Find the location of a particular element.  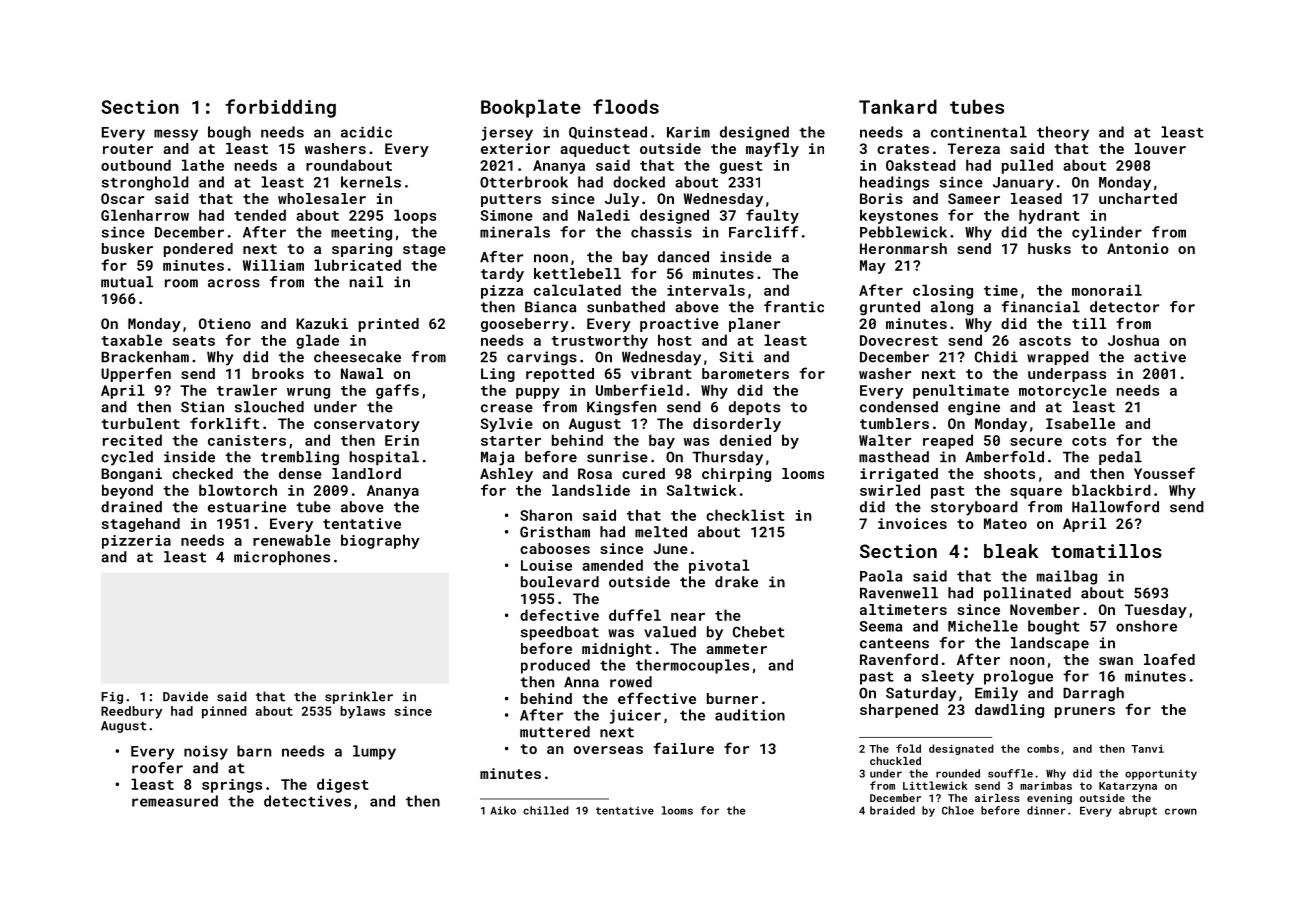

wrapped is located at coordinates (1058, 358).
